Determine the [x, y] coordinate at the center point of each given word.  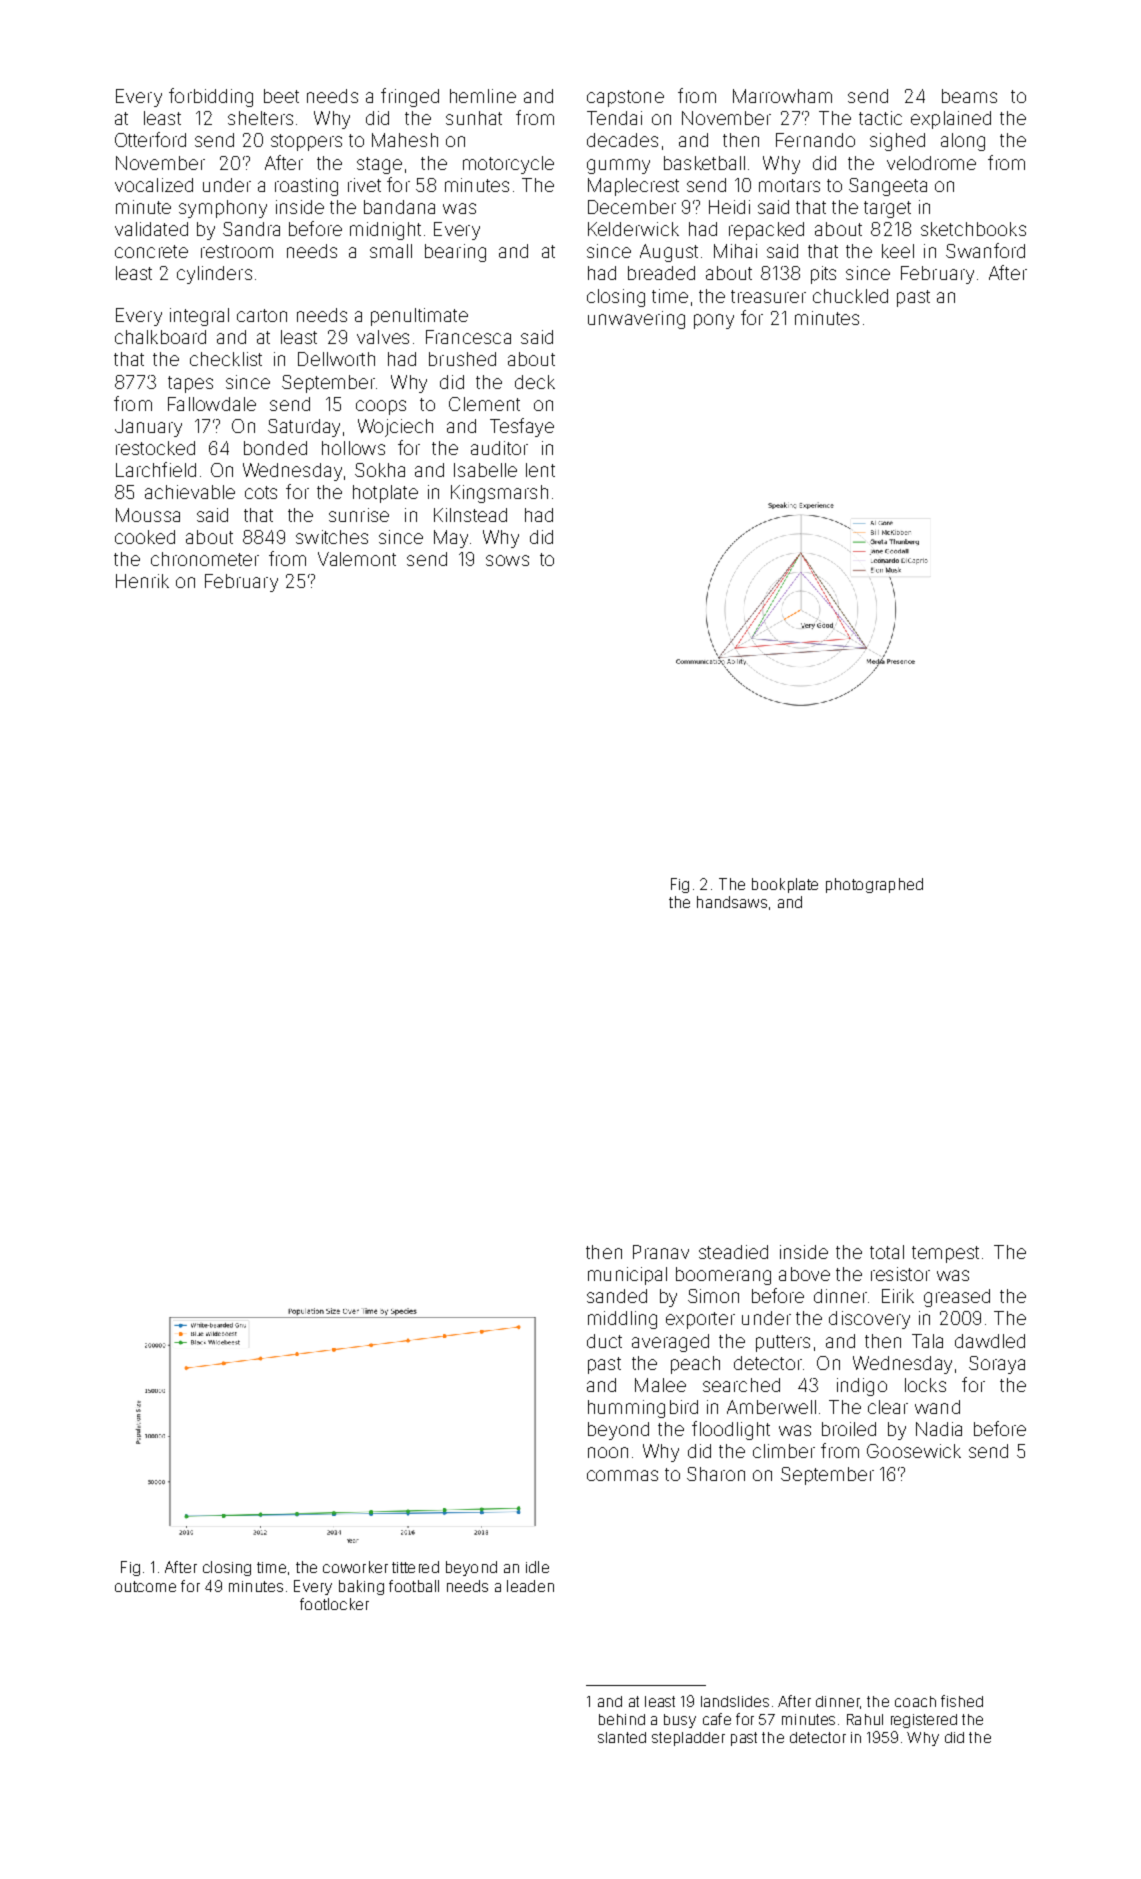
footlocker [334, 1604]
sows [507, 560]
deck [535, 382]
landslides [735, 1701]
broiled [849, 1429]
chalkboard [160, 337]
